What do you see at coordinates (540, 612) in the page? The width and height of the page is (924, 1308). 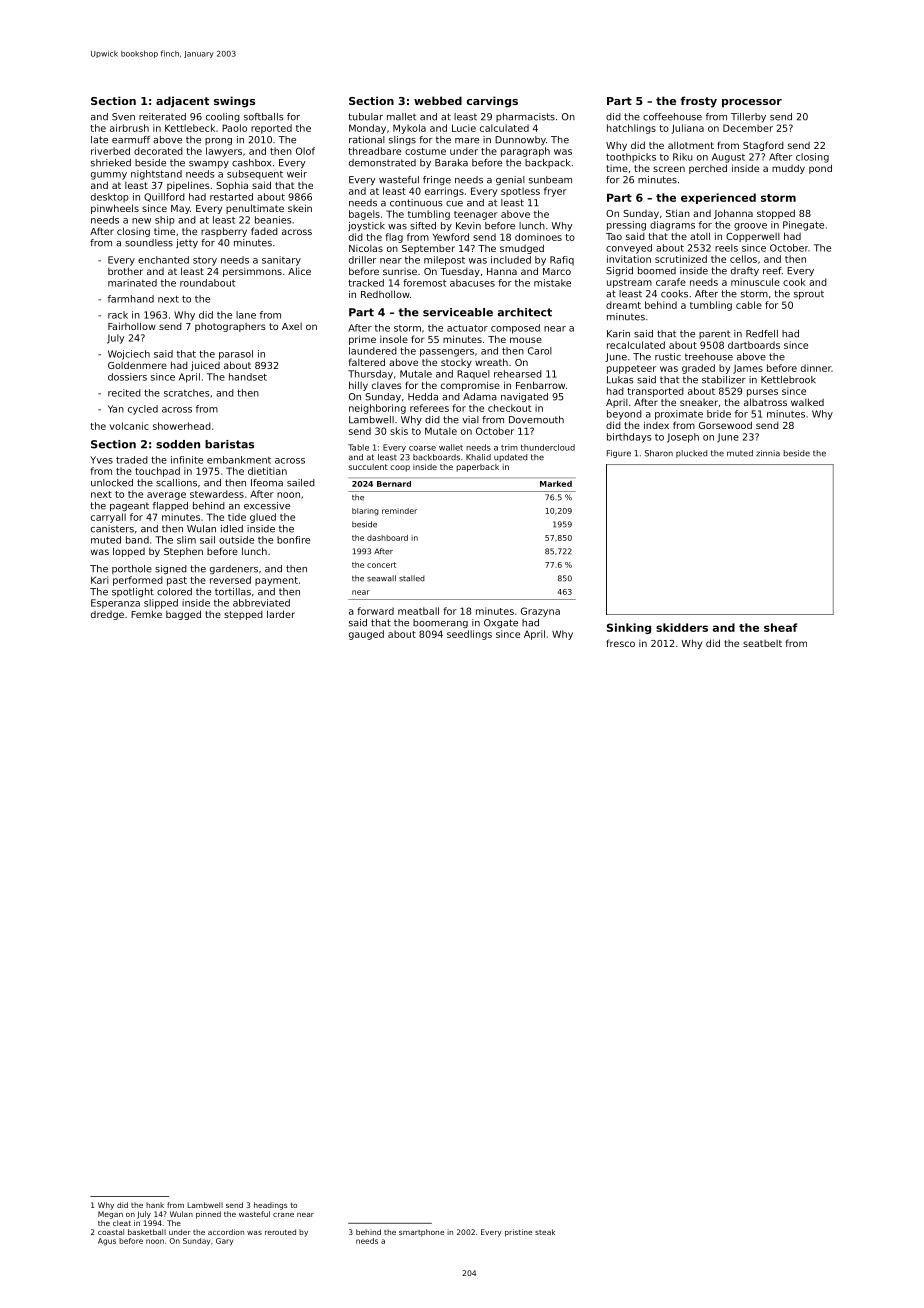 I see `Grazyna` at bounding box center [540, 612].
